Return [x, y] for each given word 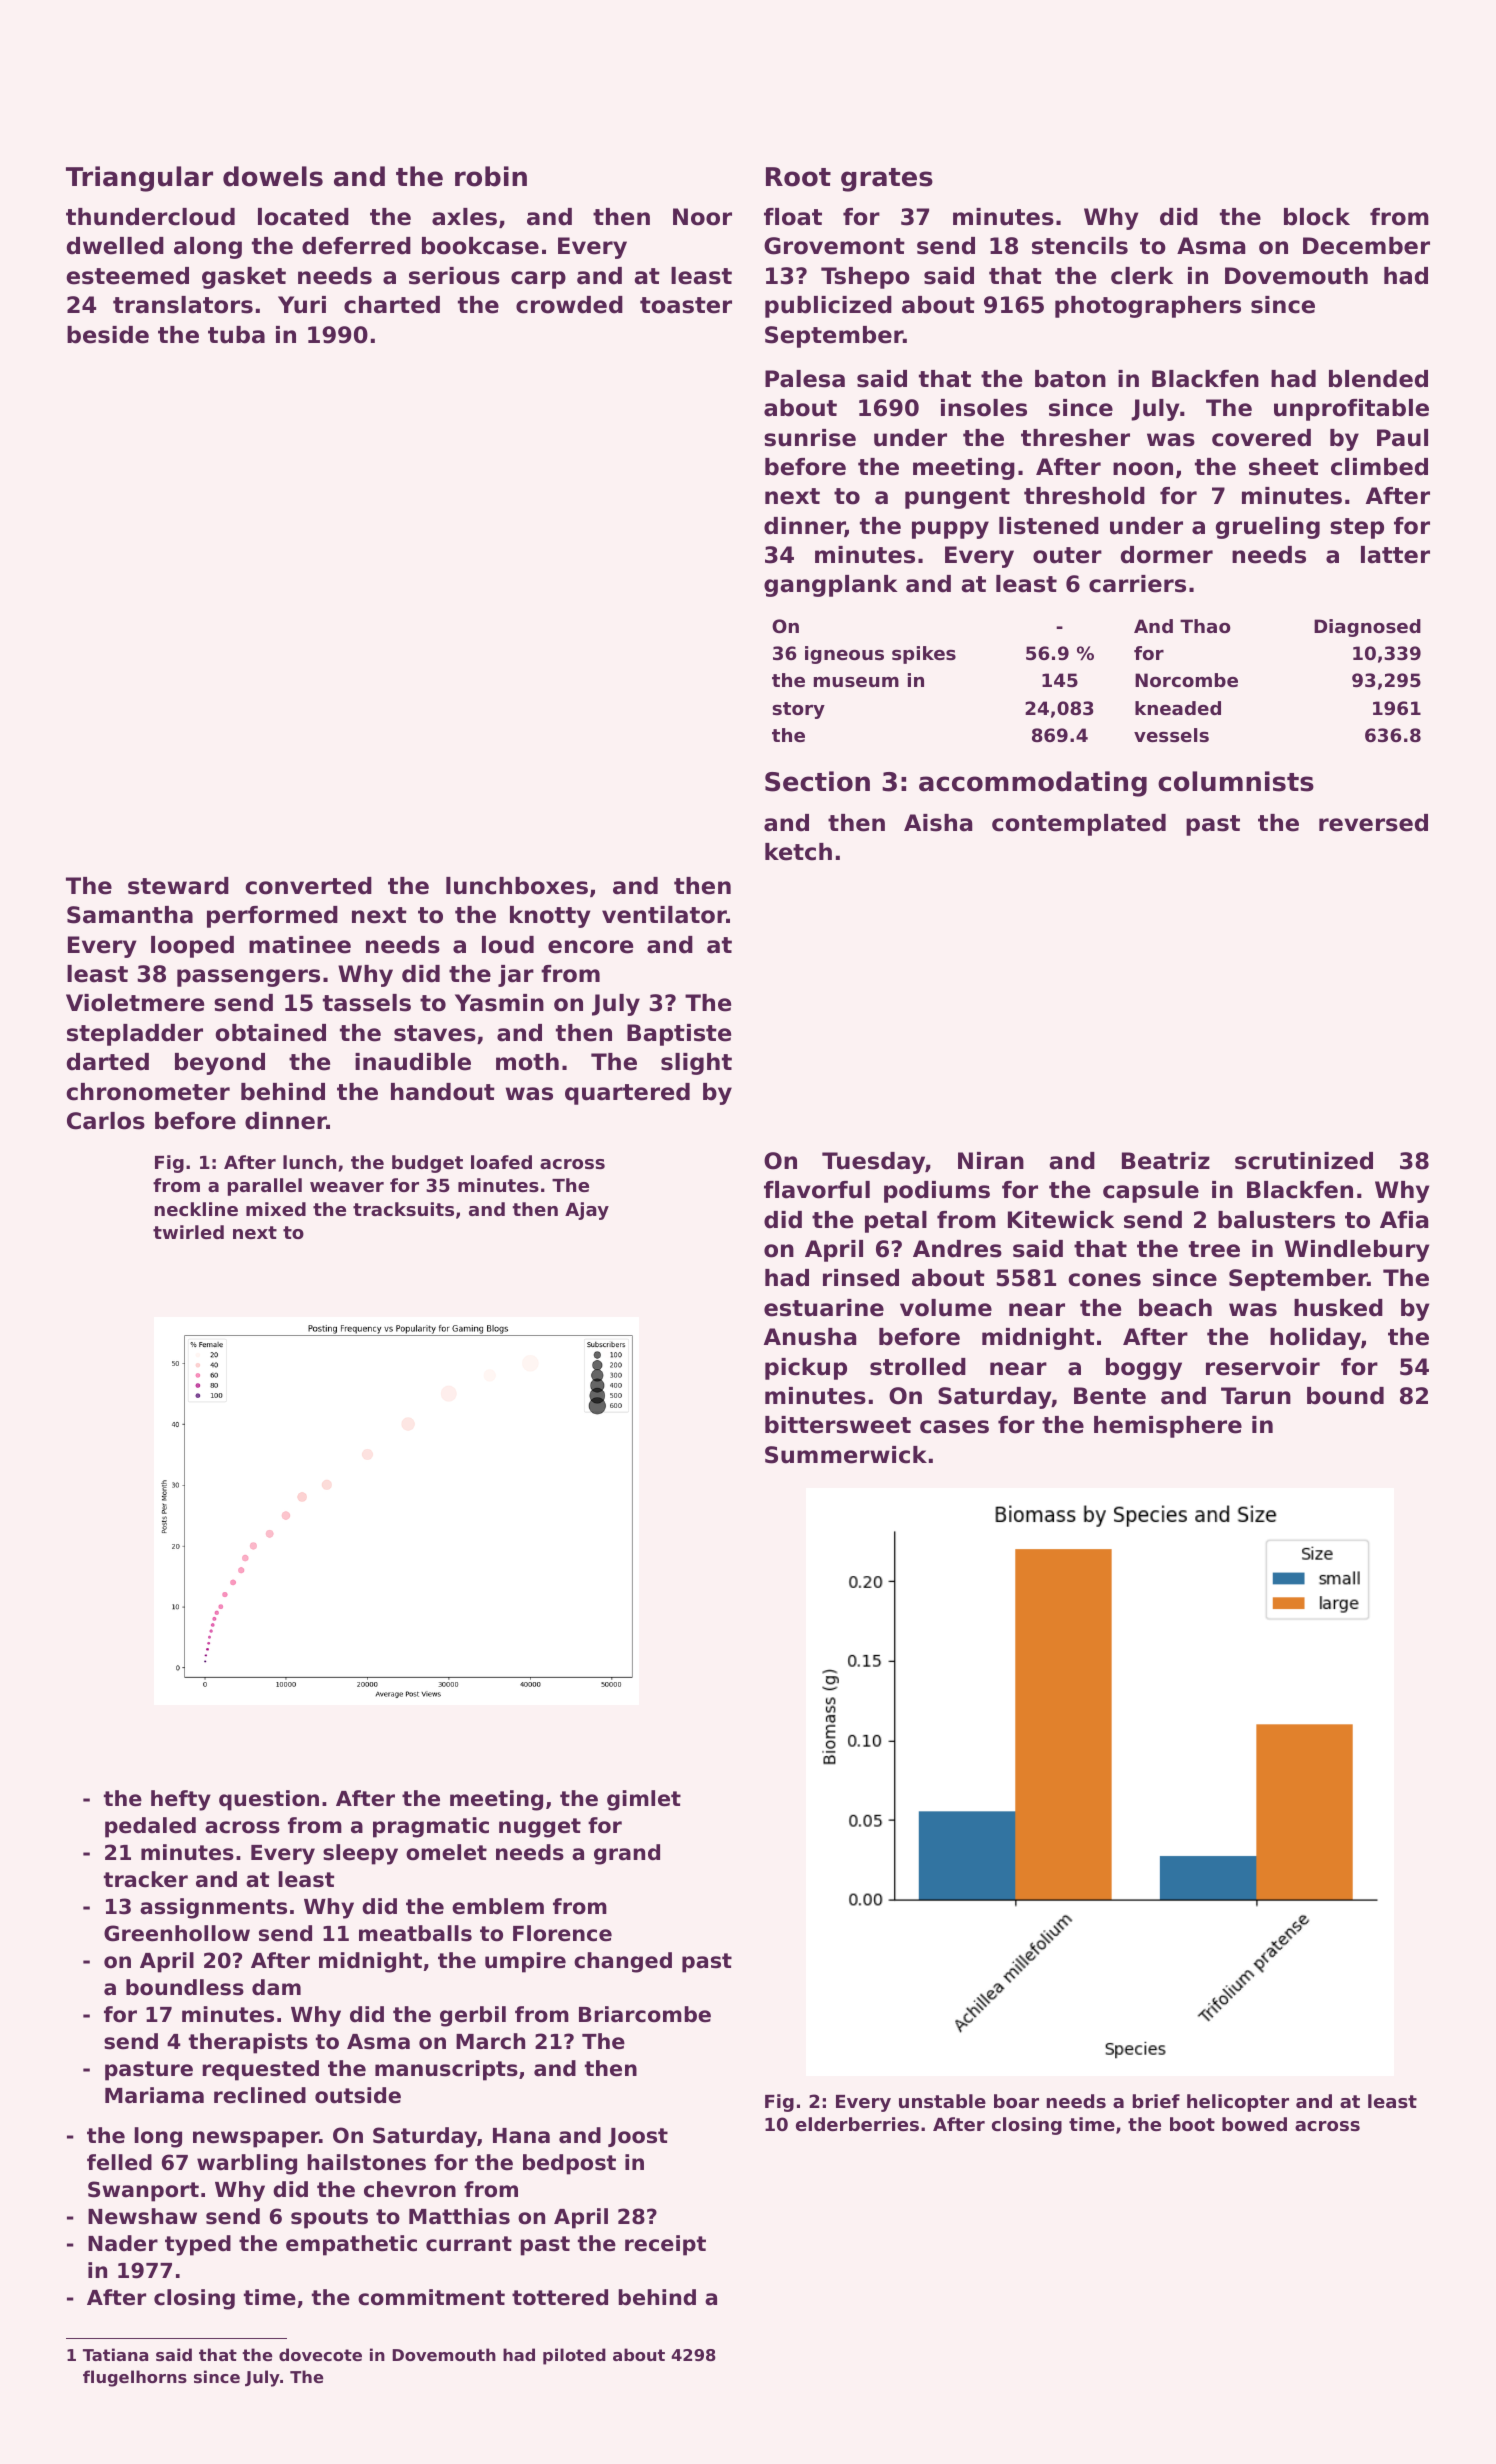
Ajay [587, 1211]
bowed [1254, 2124]
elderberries [857, 2124]
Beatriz [1166, 1161]
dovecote [320, 2354]
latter [1395, 555]
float [793, 217]
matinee [300, 945]
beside [108, 335]
